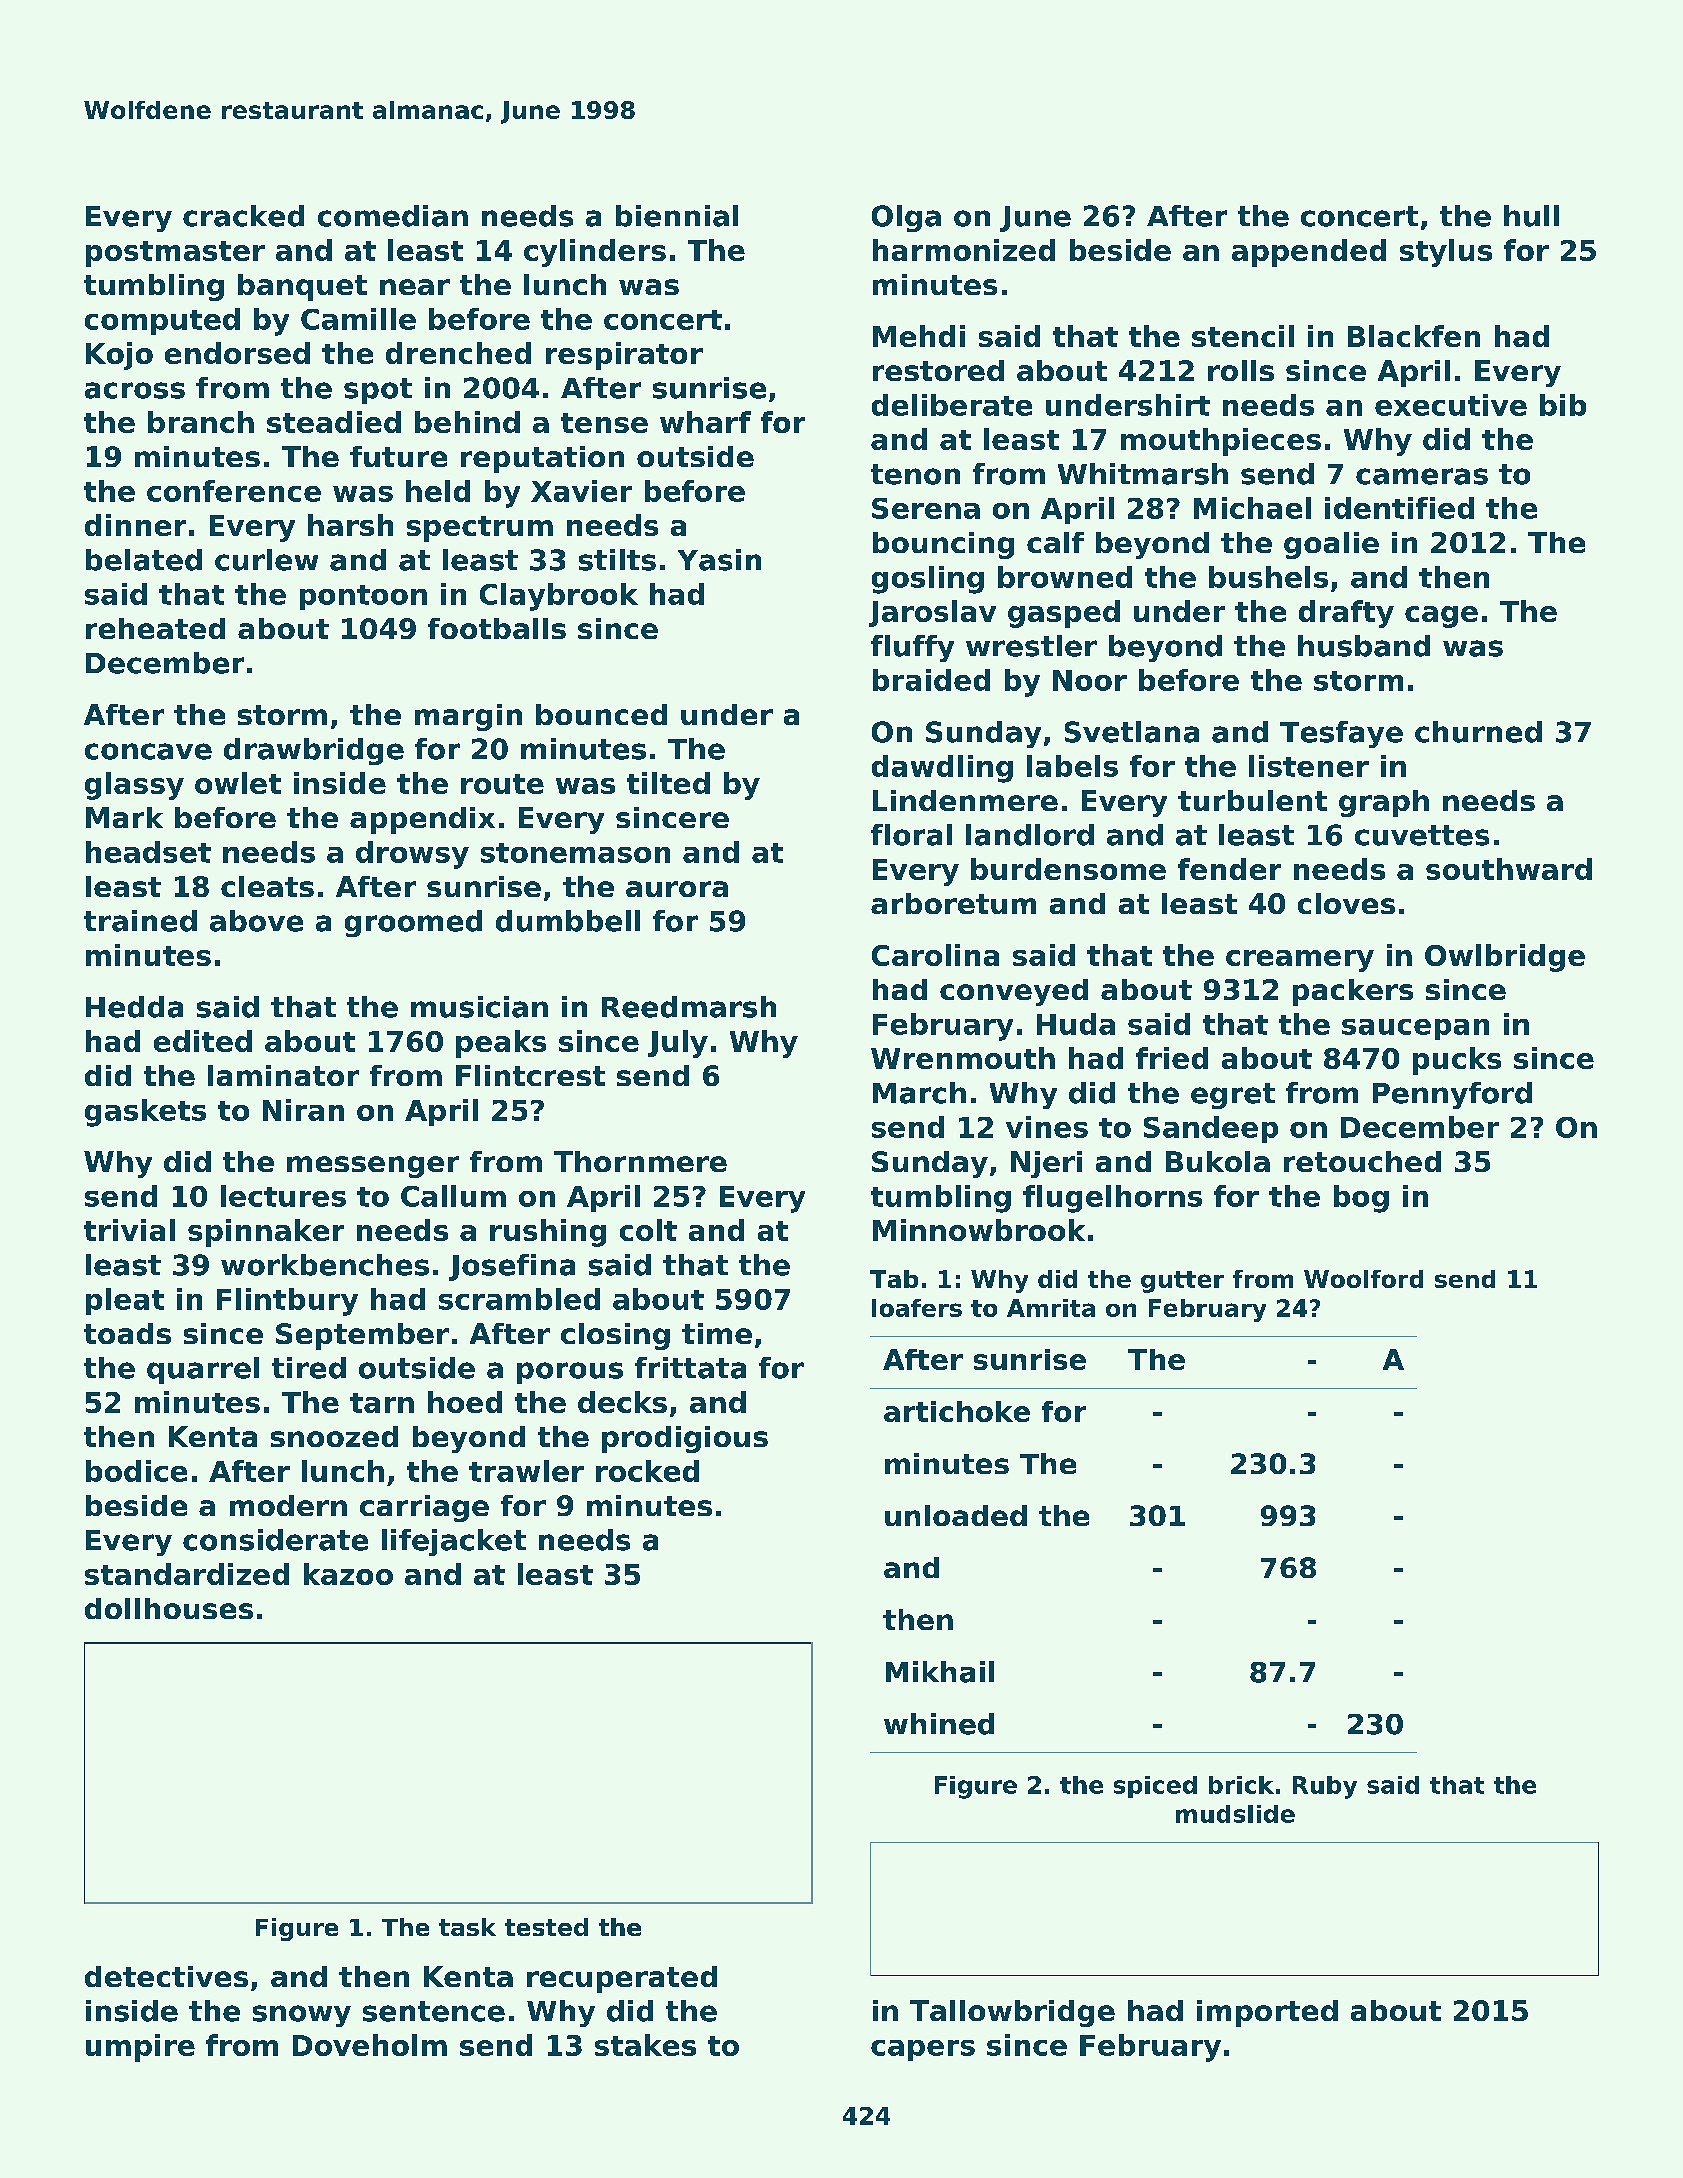 The width and height of the image is (1683, 2178). Describe the element at coordinates (362, 1336) in the image. I see `September` at that location.
